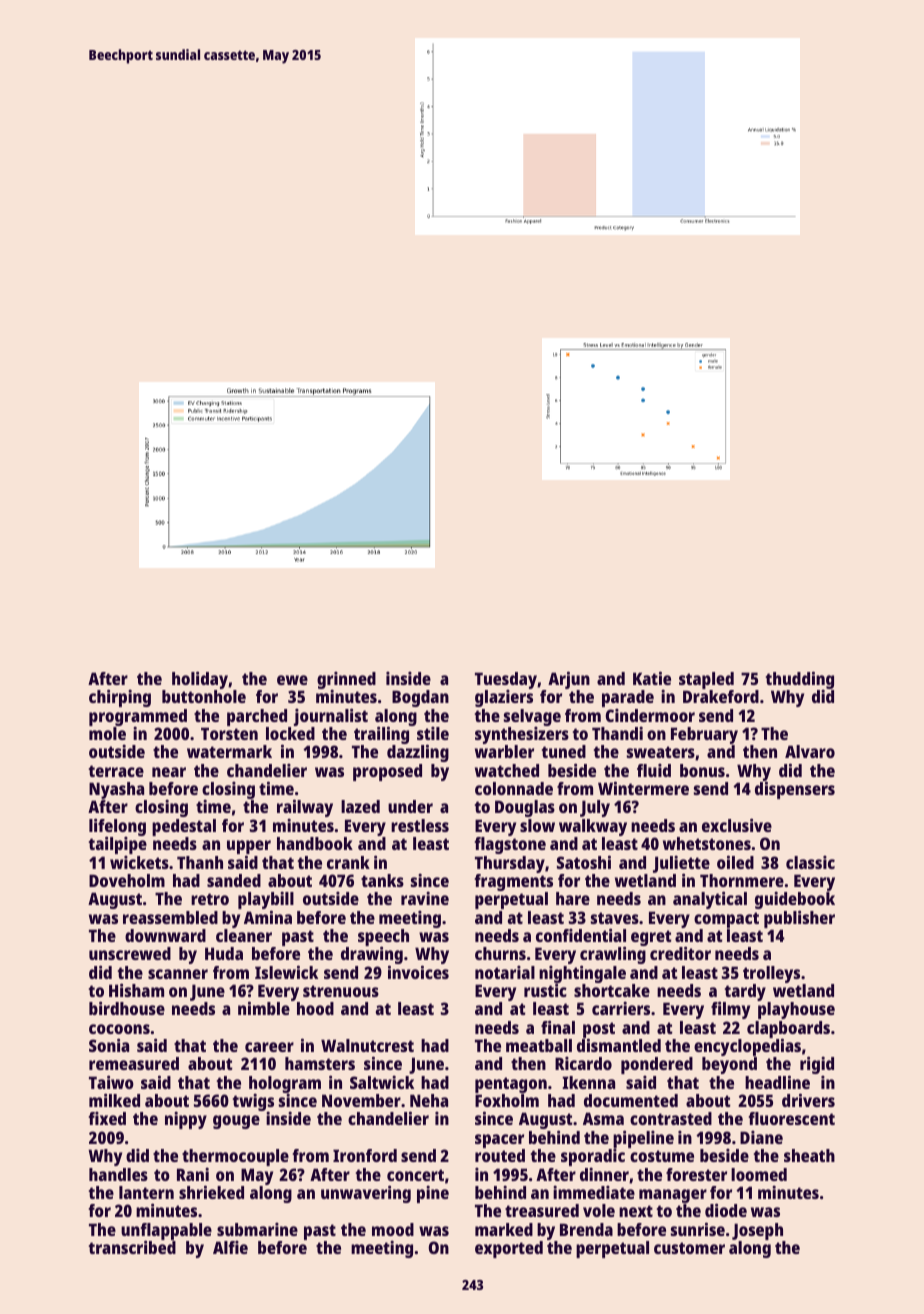  I want to click on fluorescent, so click(791, 1118).
